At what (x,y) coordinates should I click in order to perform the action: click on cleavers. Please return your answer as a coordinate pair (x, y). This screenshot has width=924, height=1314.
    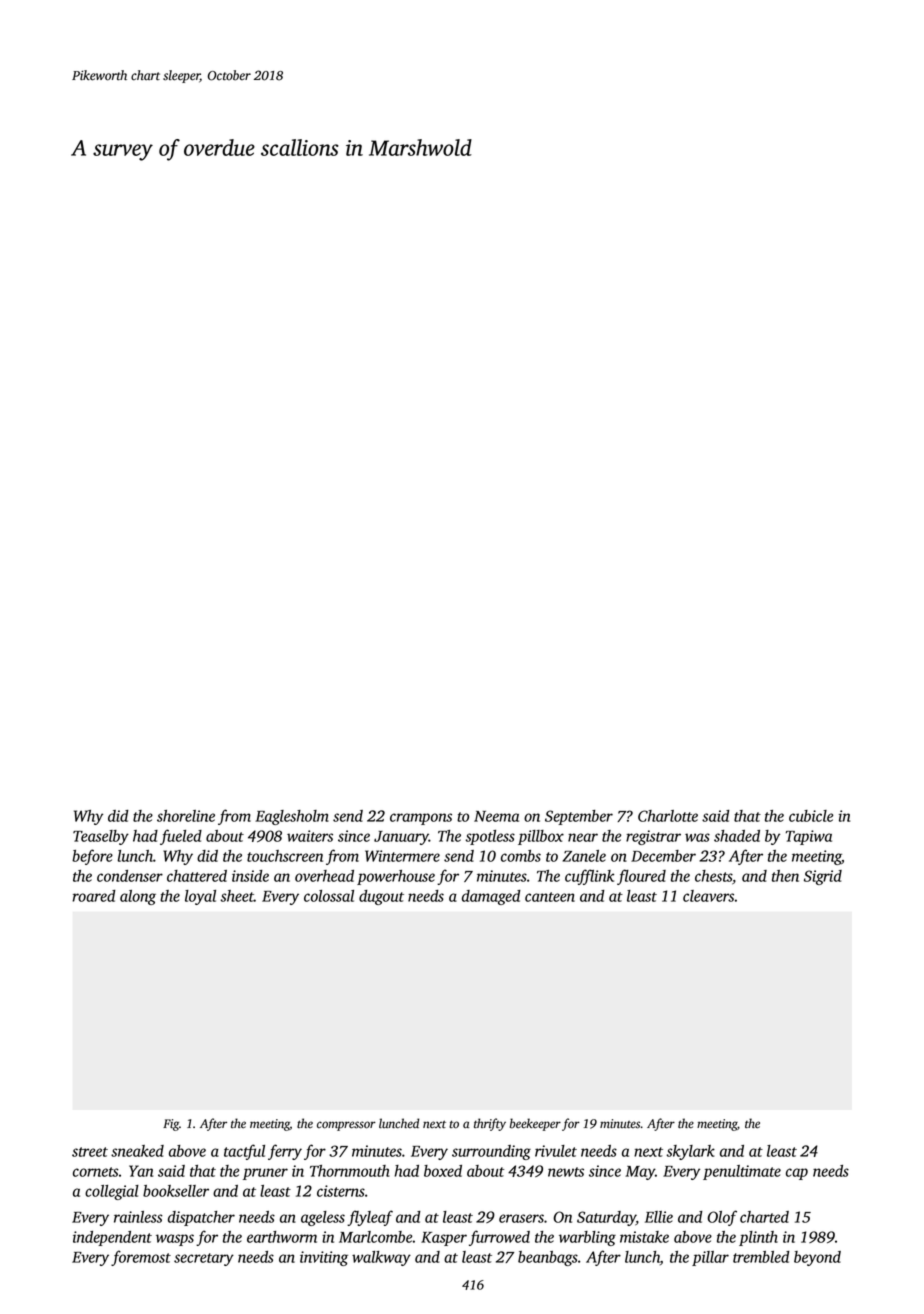
    Looking at the image, I should click on (708, 896).
